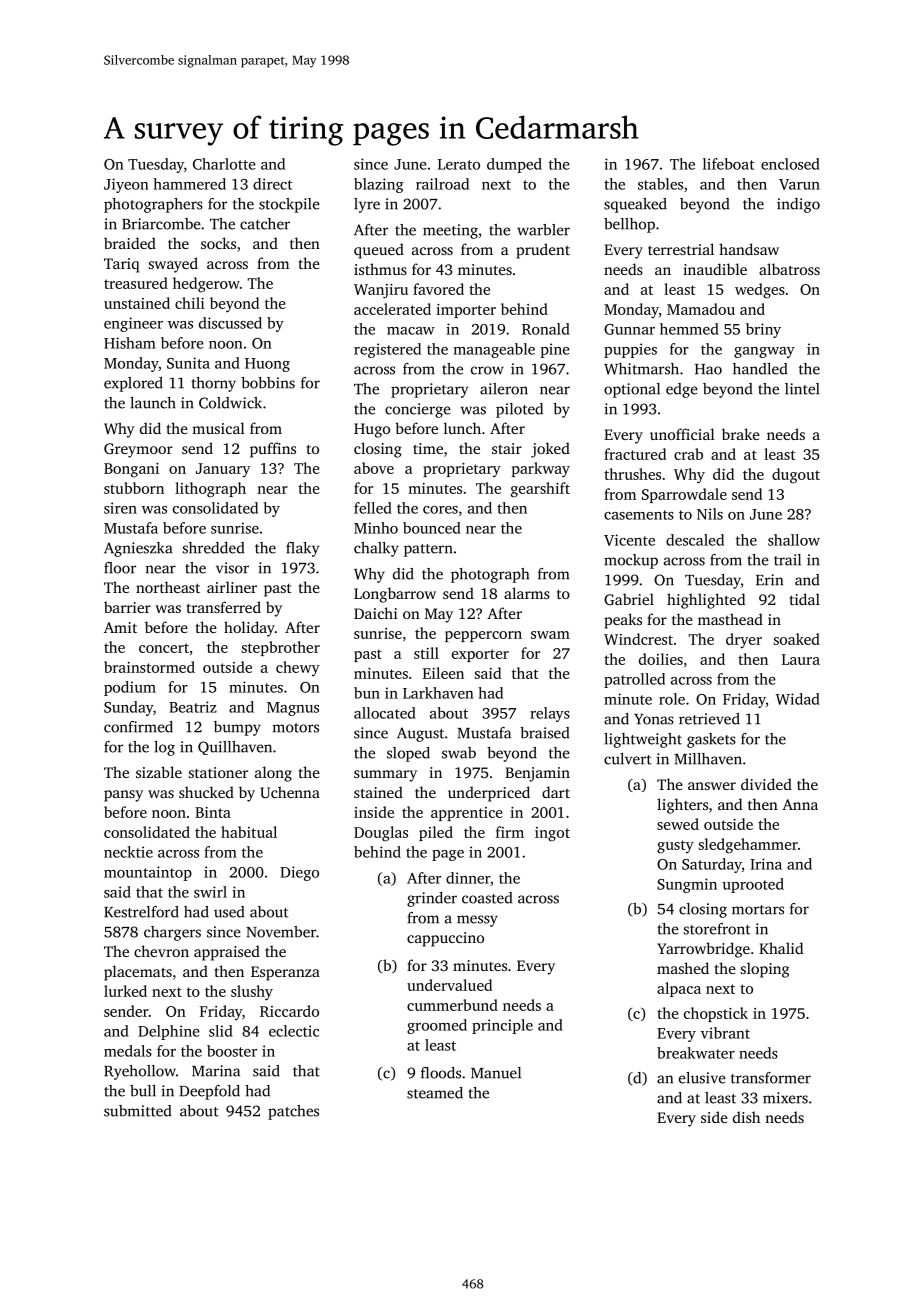 The image size is (924, 1308). I want to click on patches, so click(293, 1112).
